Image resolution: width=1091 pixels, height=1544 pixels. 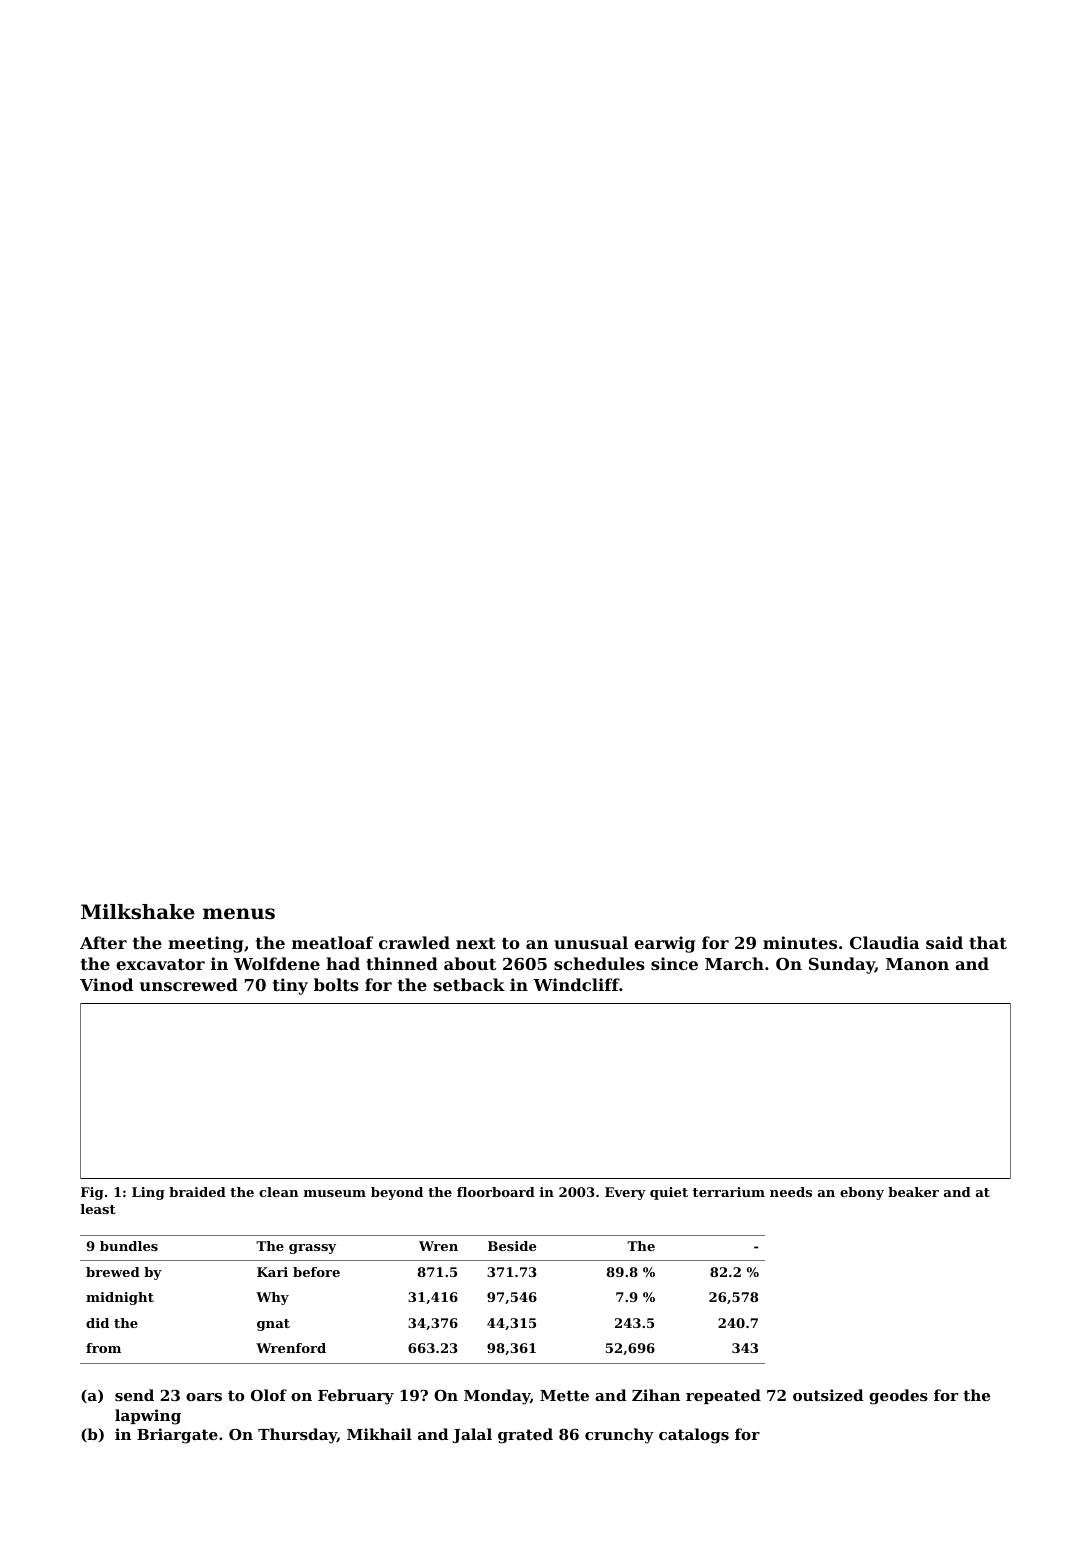 I want to click on ebony, so click(x=862, y=1193).
